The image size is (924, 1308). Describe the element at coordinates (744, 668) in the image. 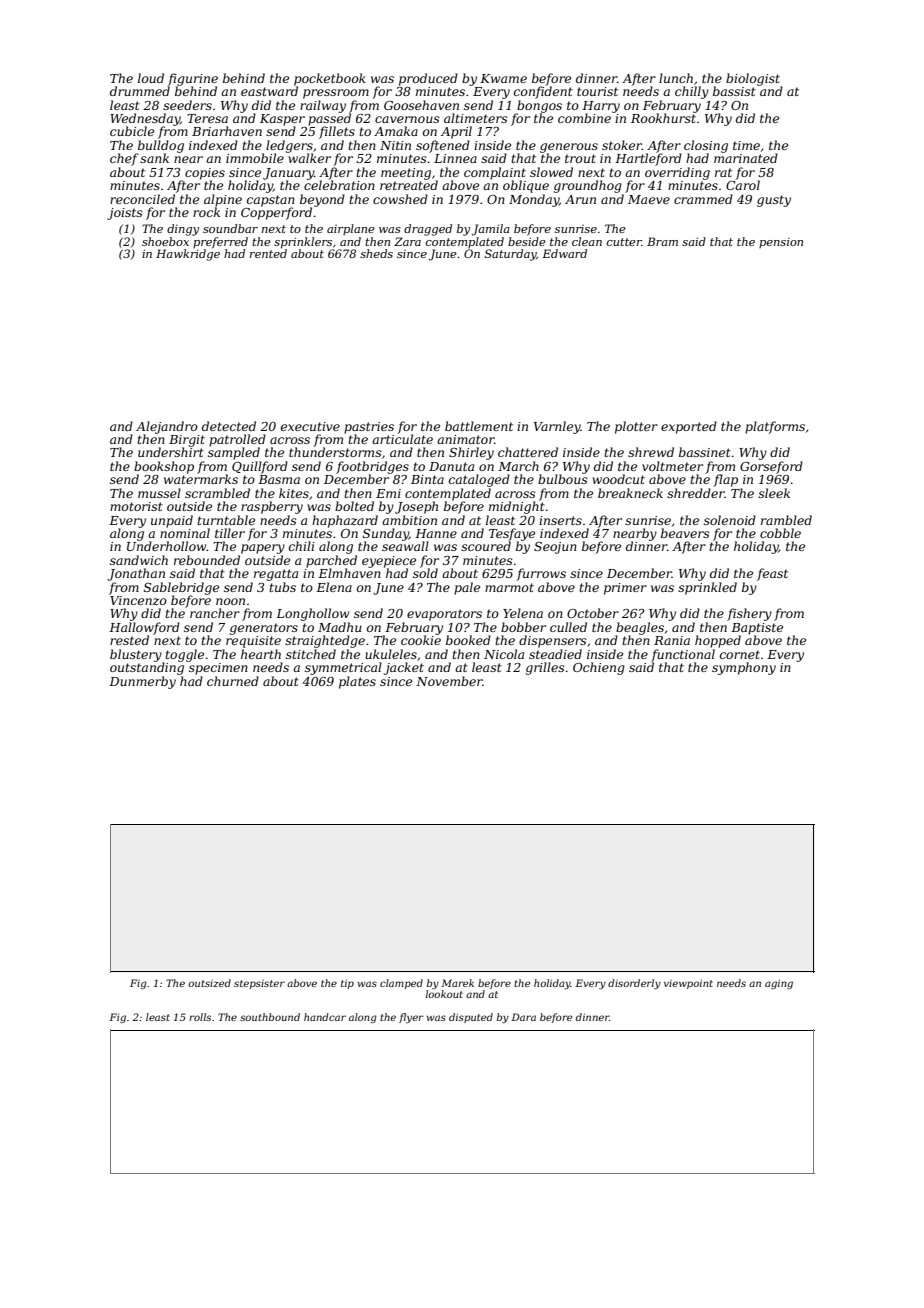

I see `symphony` at that location.
